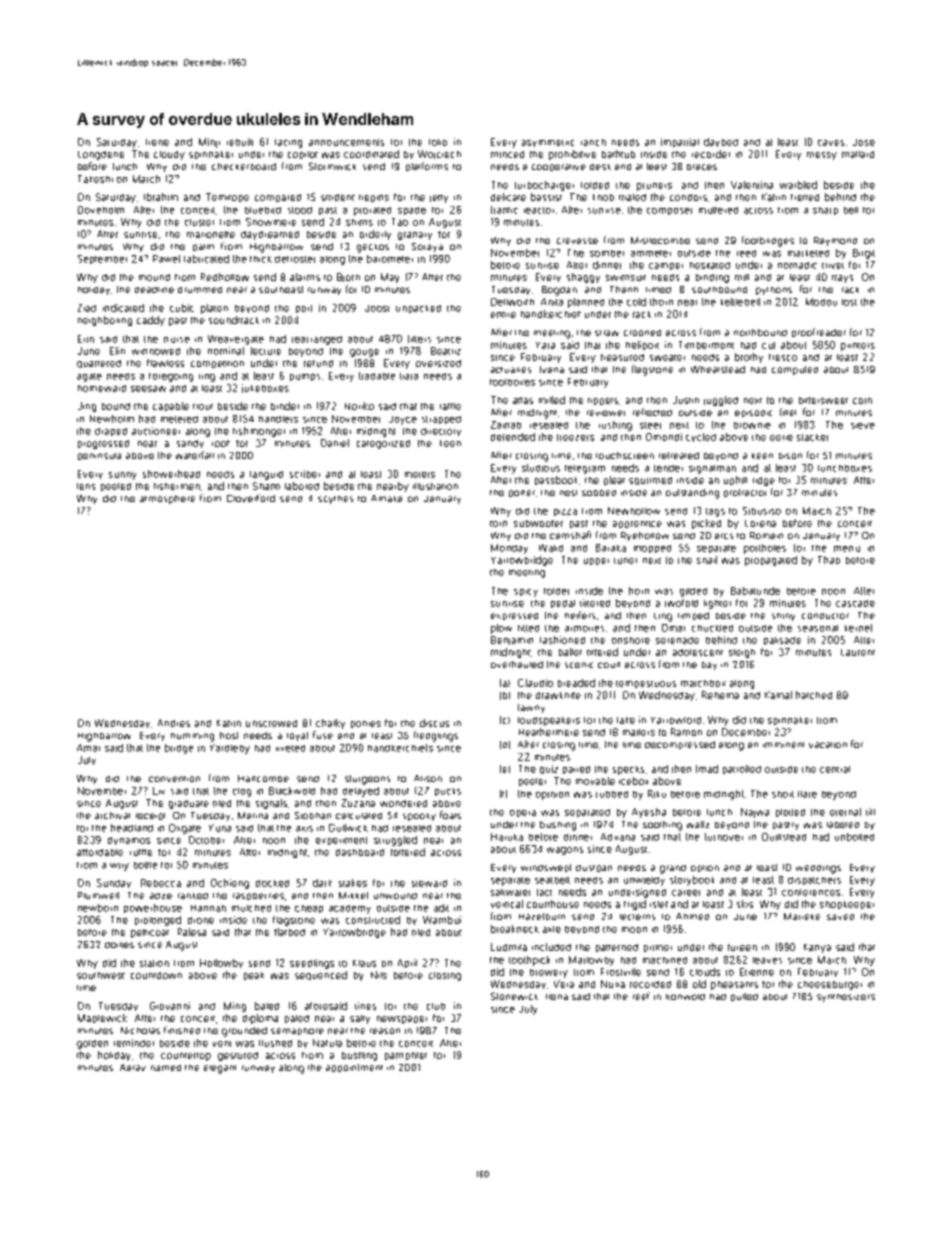  What do you see at coordinates (782, 641) in the screenshot?
I see `palisade` at bounding box center [782, 641].
